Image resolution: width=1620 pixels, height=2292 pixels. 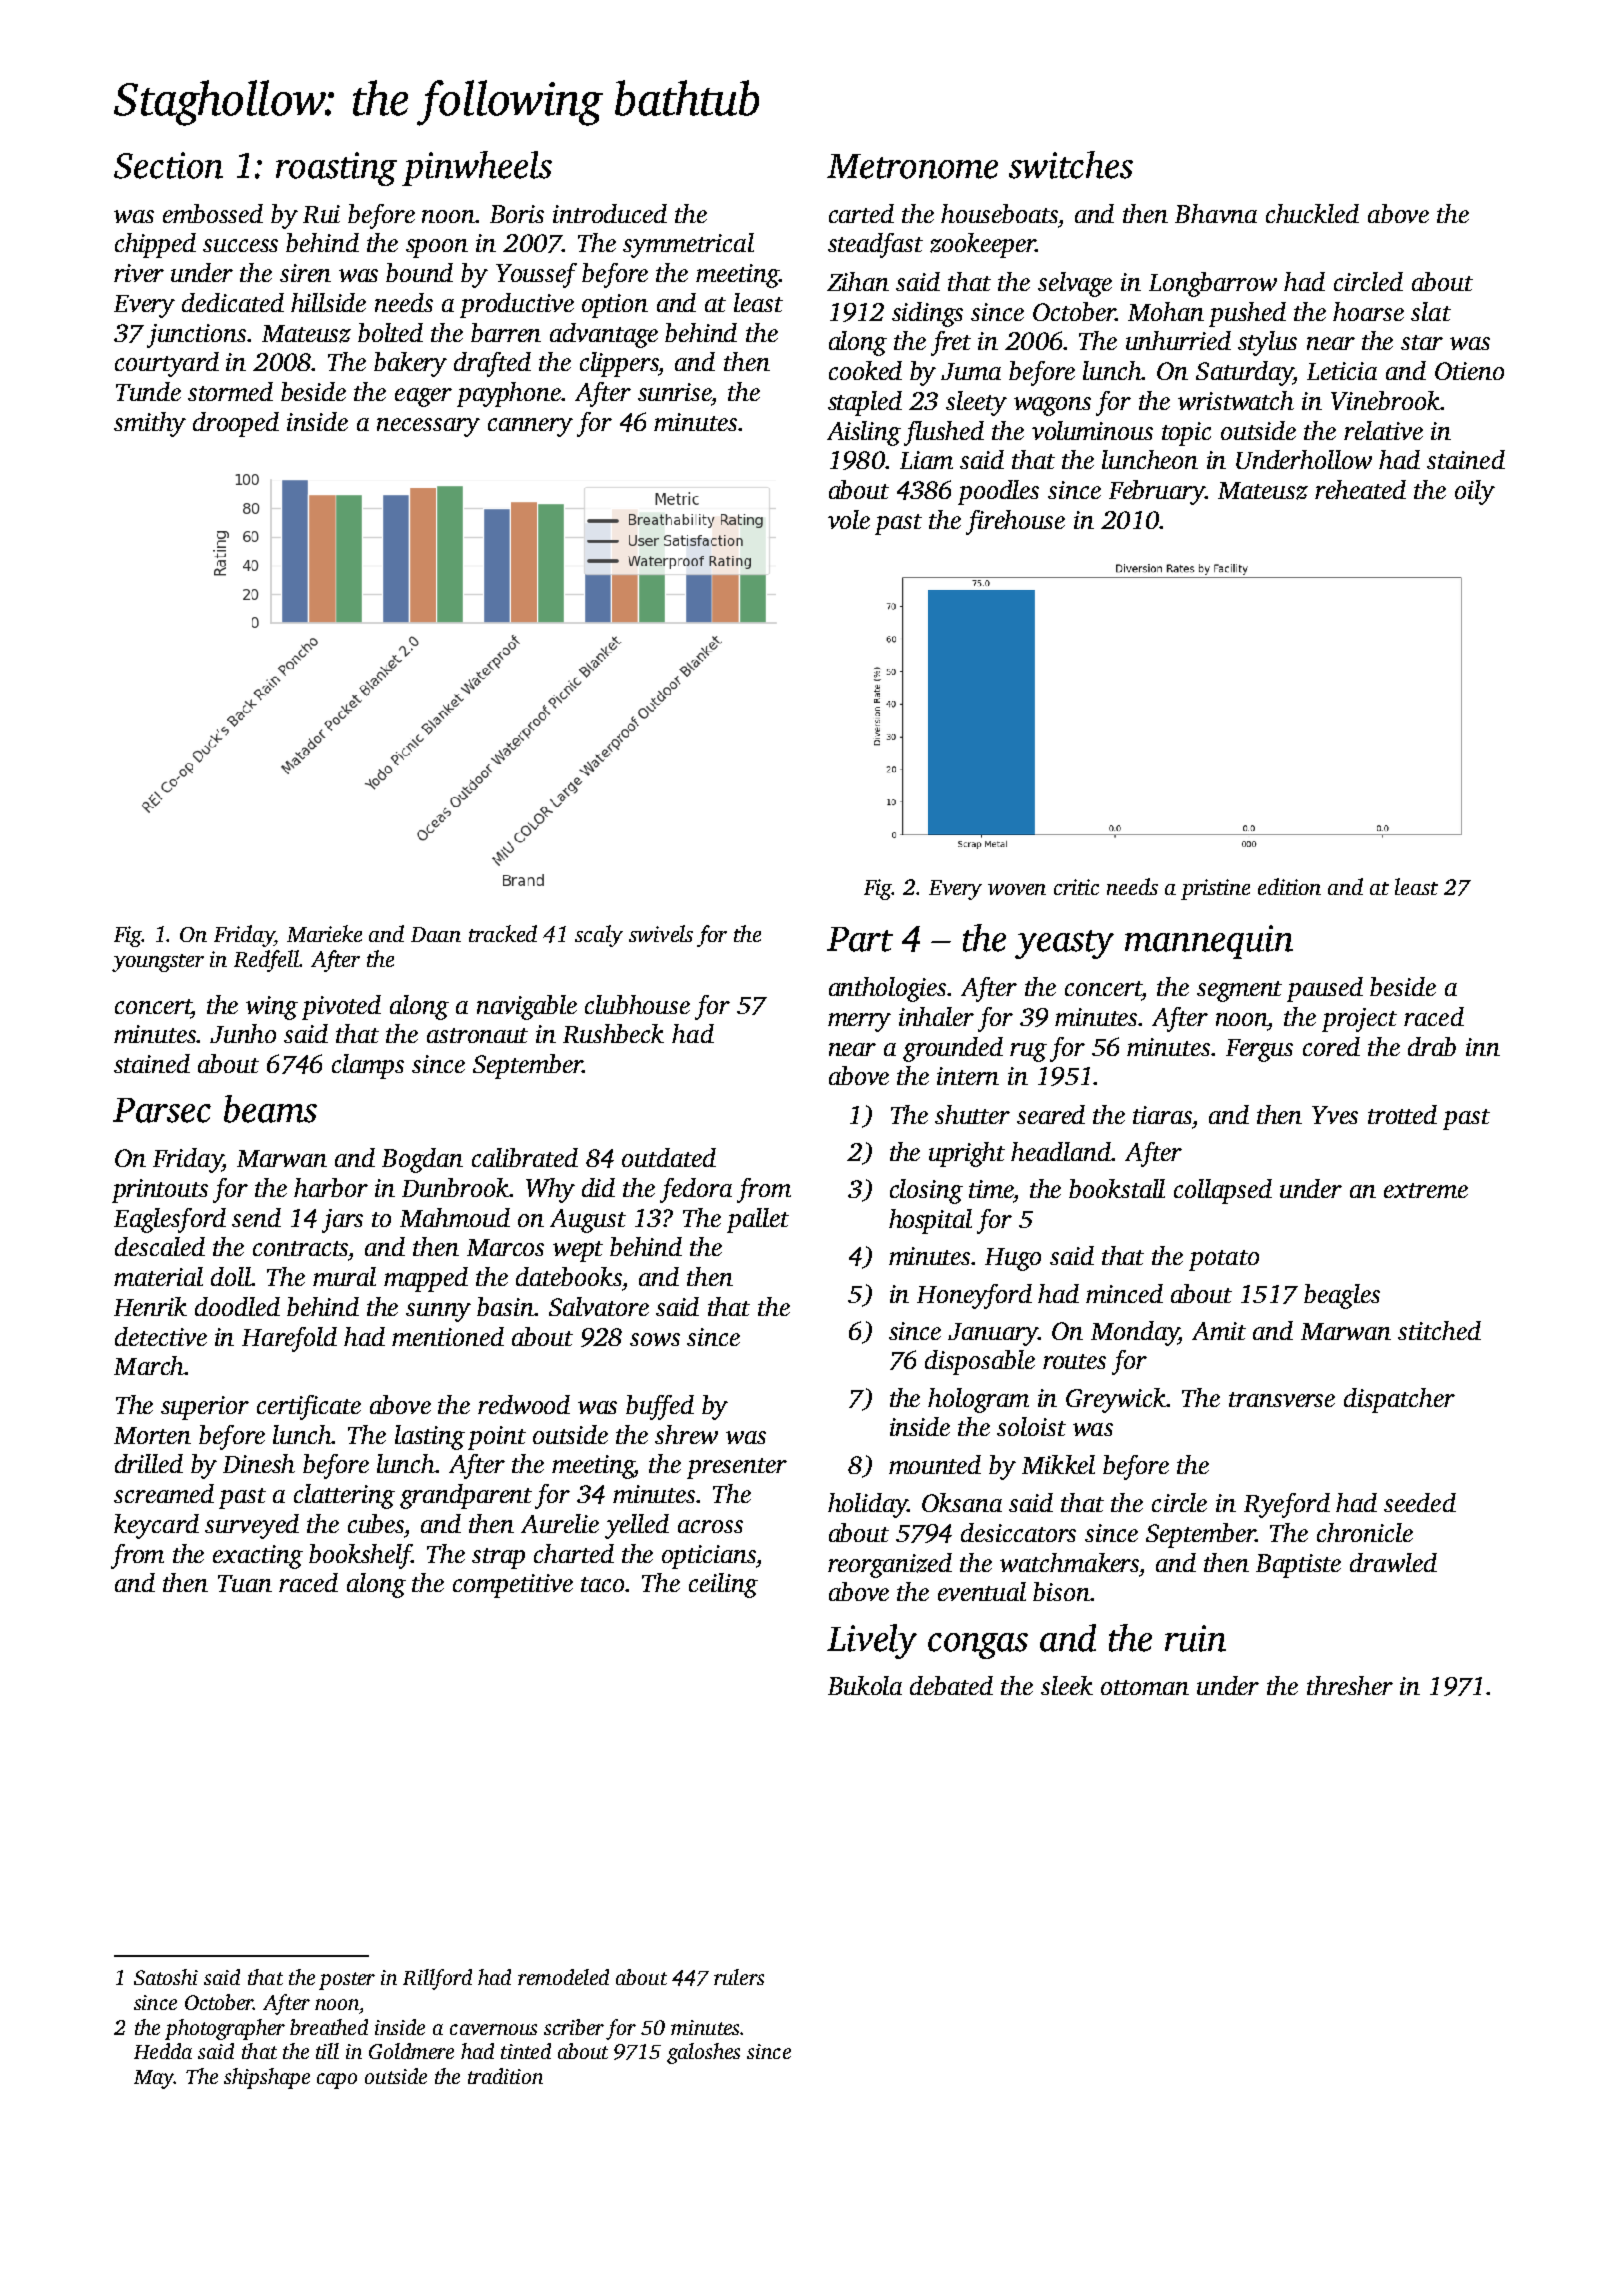 What do you see at coordinates (336, 169) in the image?
I see `roasting` at bounding box center [336, 169].
